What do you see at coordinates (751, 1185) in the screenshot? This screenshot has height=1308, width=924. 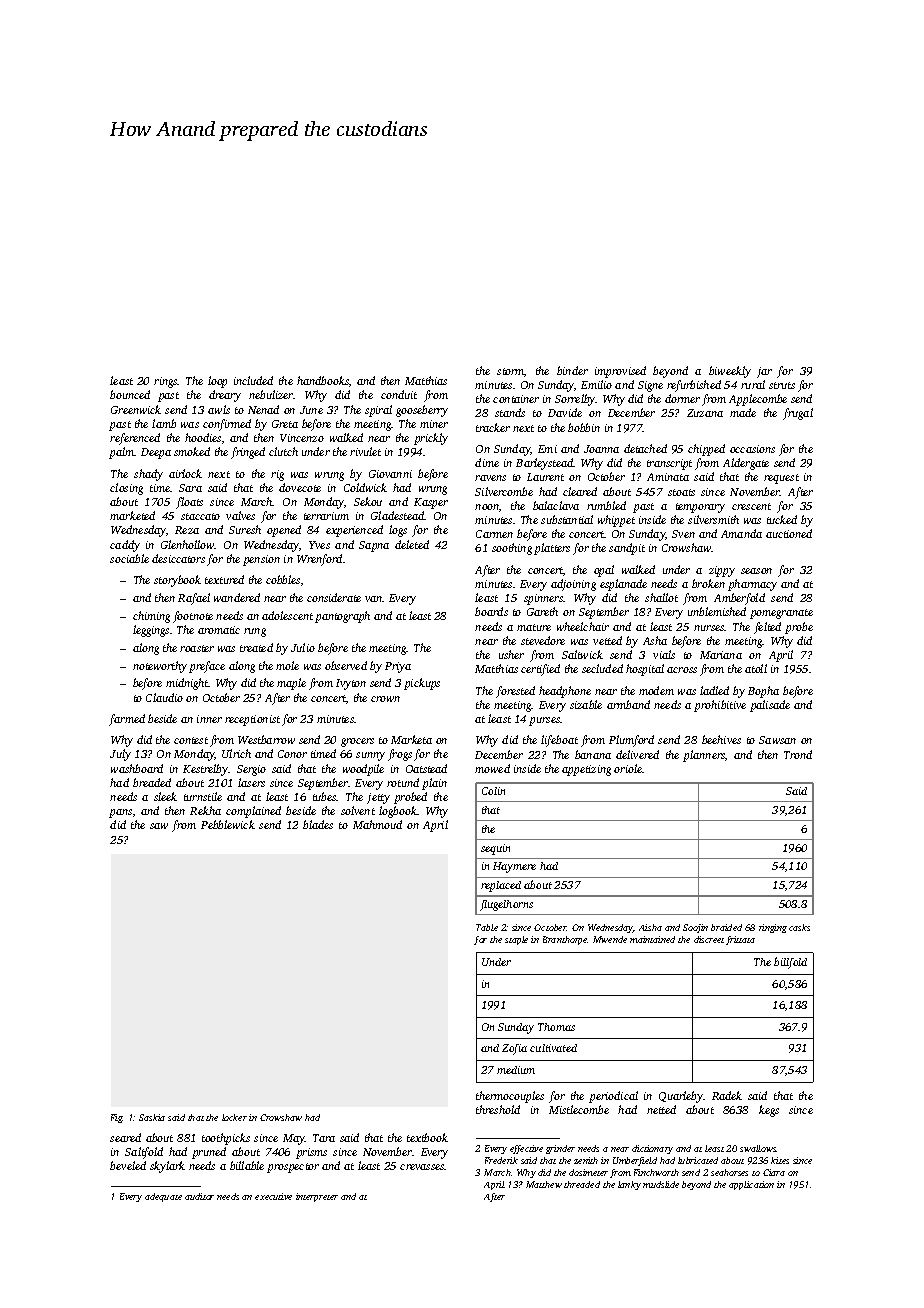 I see `application` at bounding box center [751, 1185].
